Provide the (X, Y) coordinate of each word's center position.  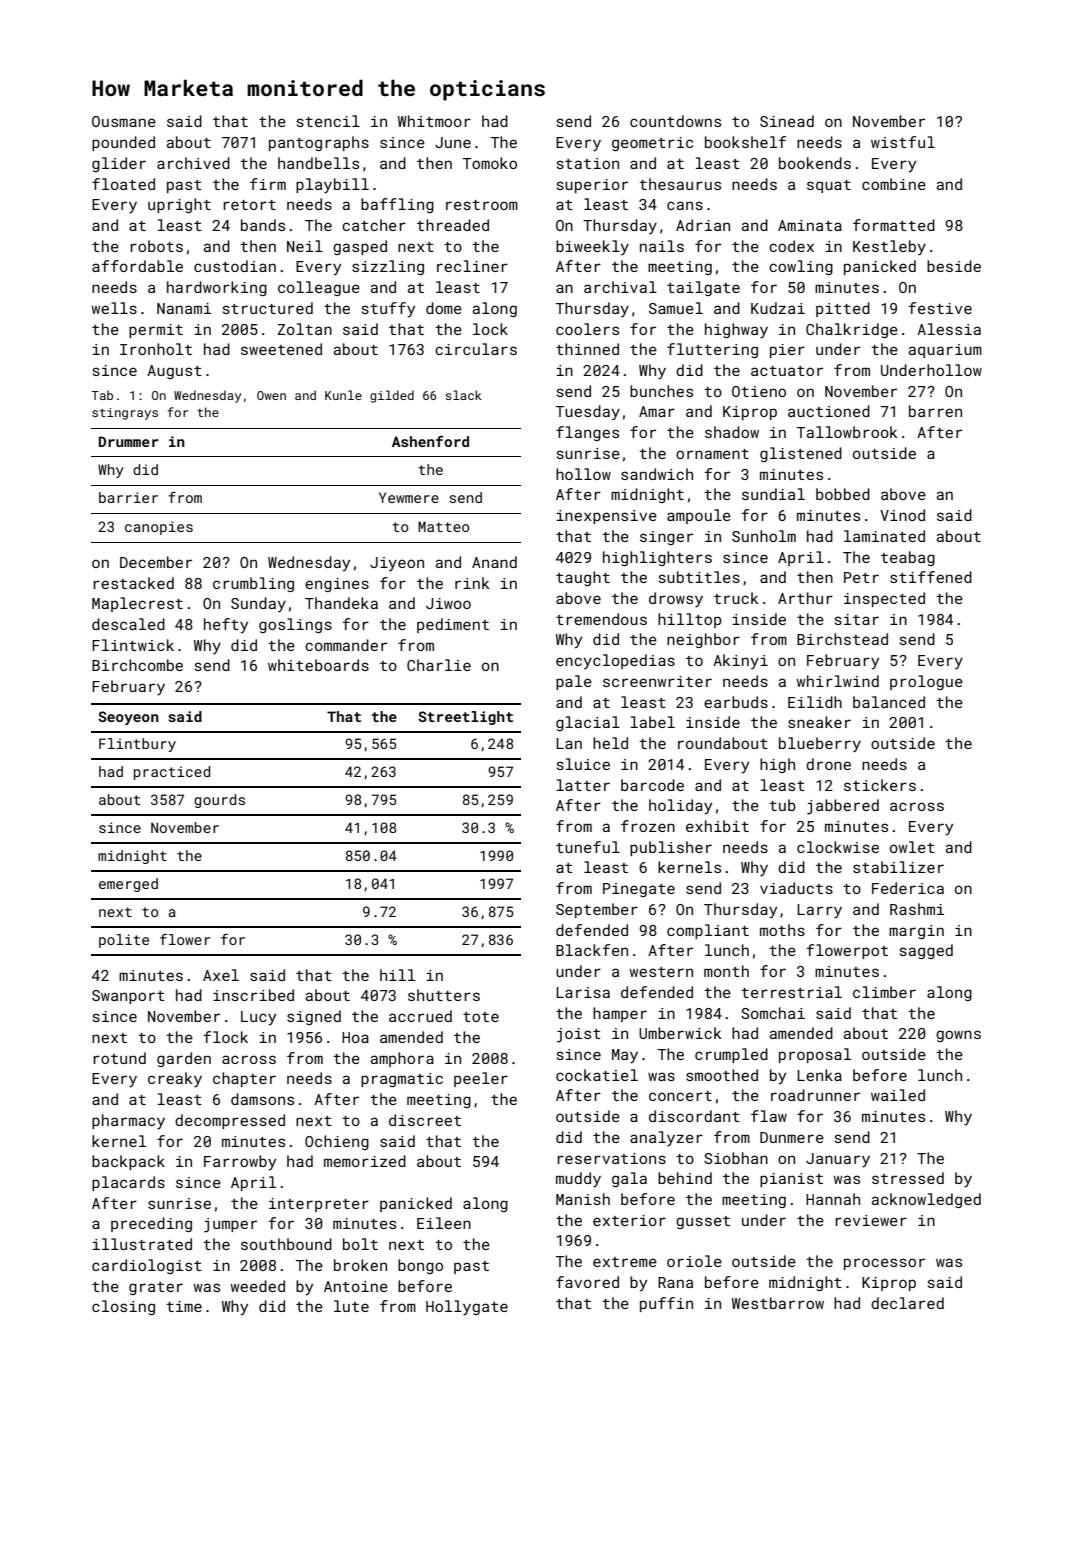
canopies (159, 528)
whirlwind (837, 681)
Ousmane (124, 121)
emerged (128, 885)
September (597, 910)
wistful (903, 142)
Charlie (439, 665)
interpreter (319, 1205)
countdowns (675, 121)
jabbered (843, 807)
